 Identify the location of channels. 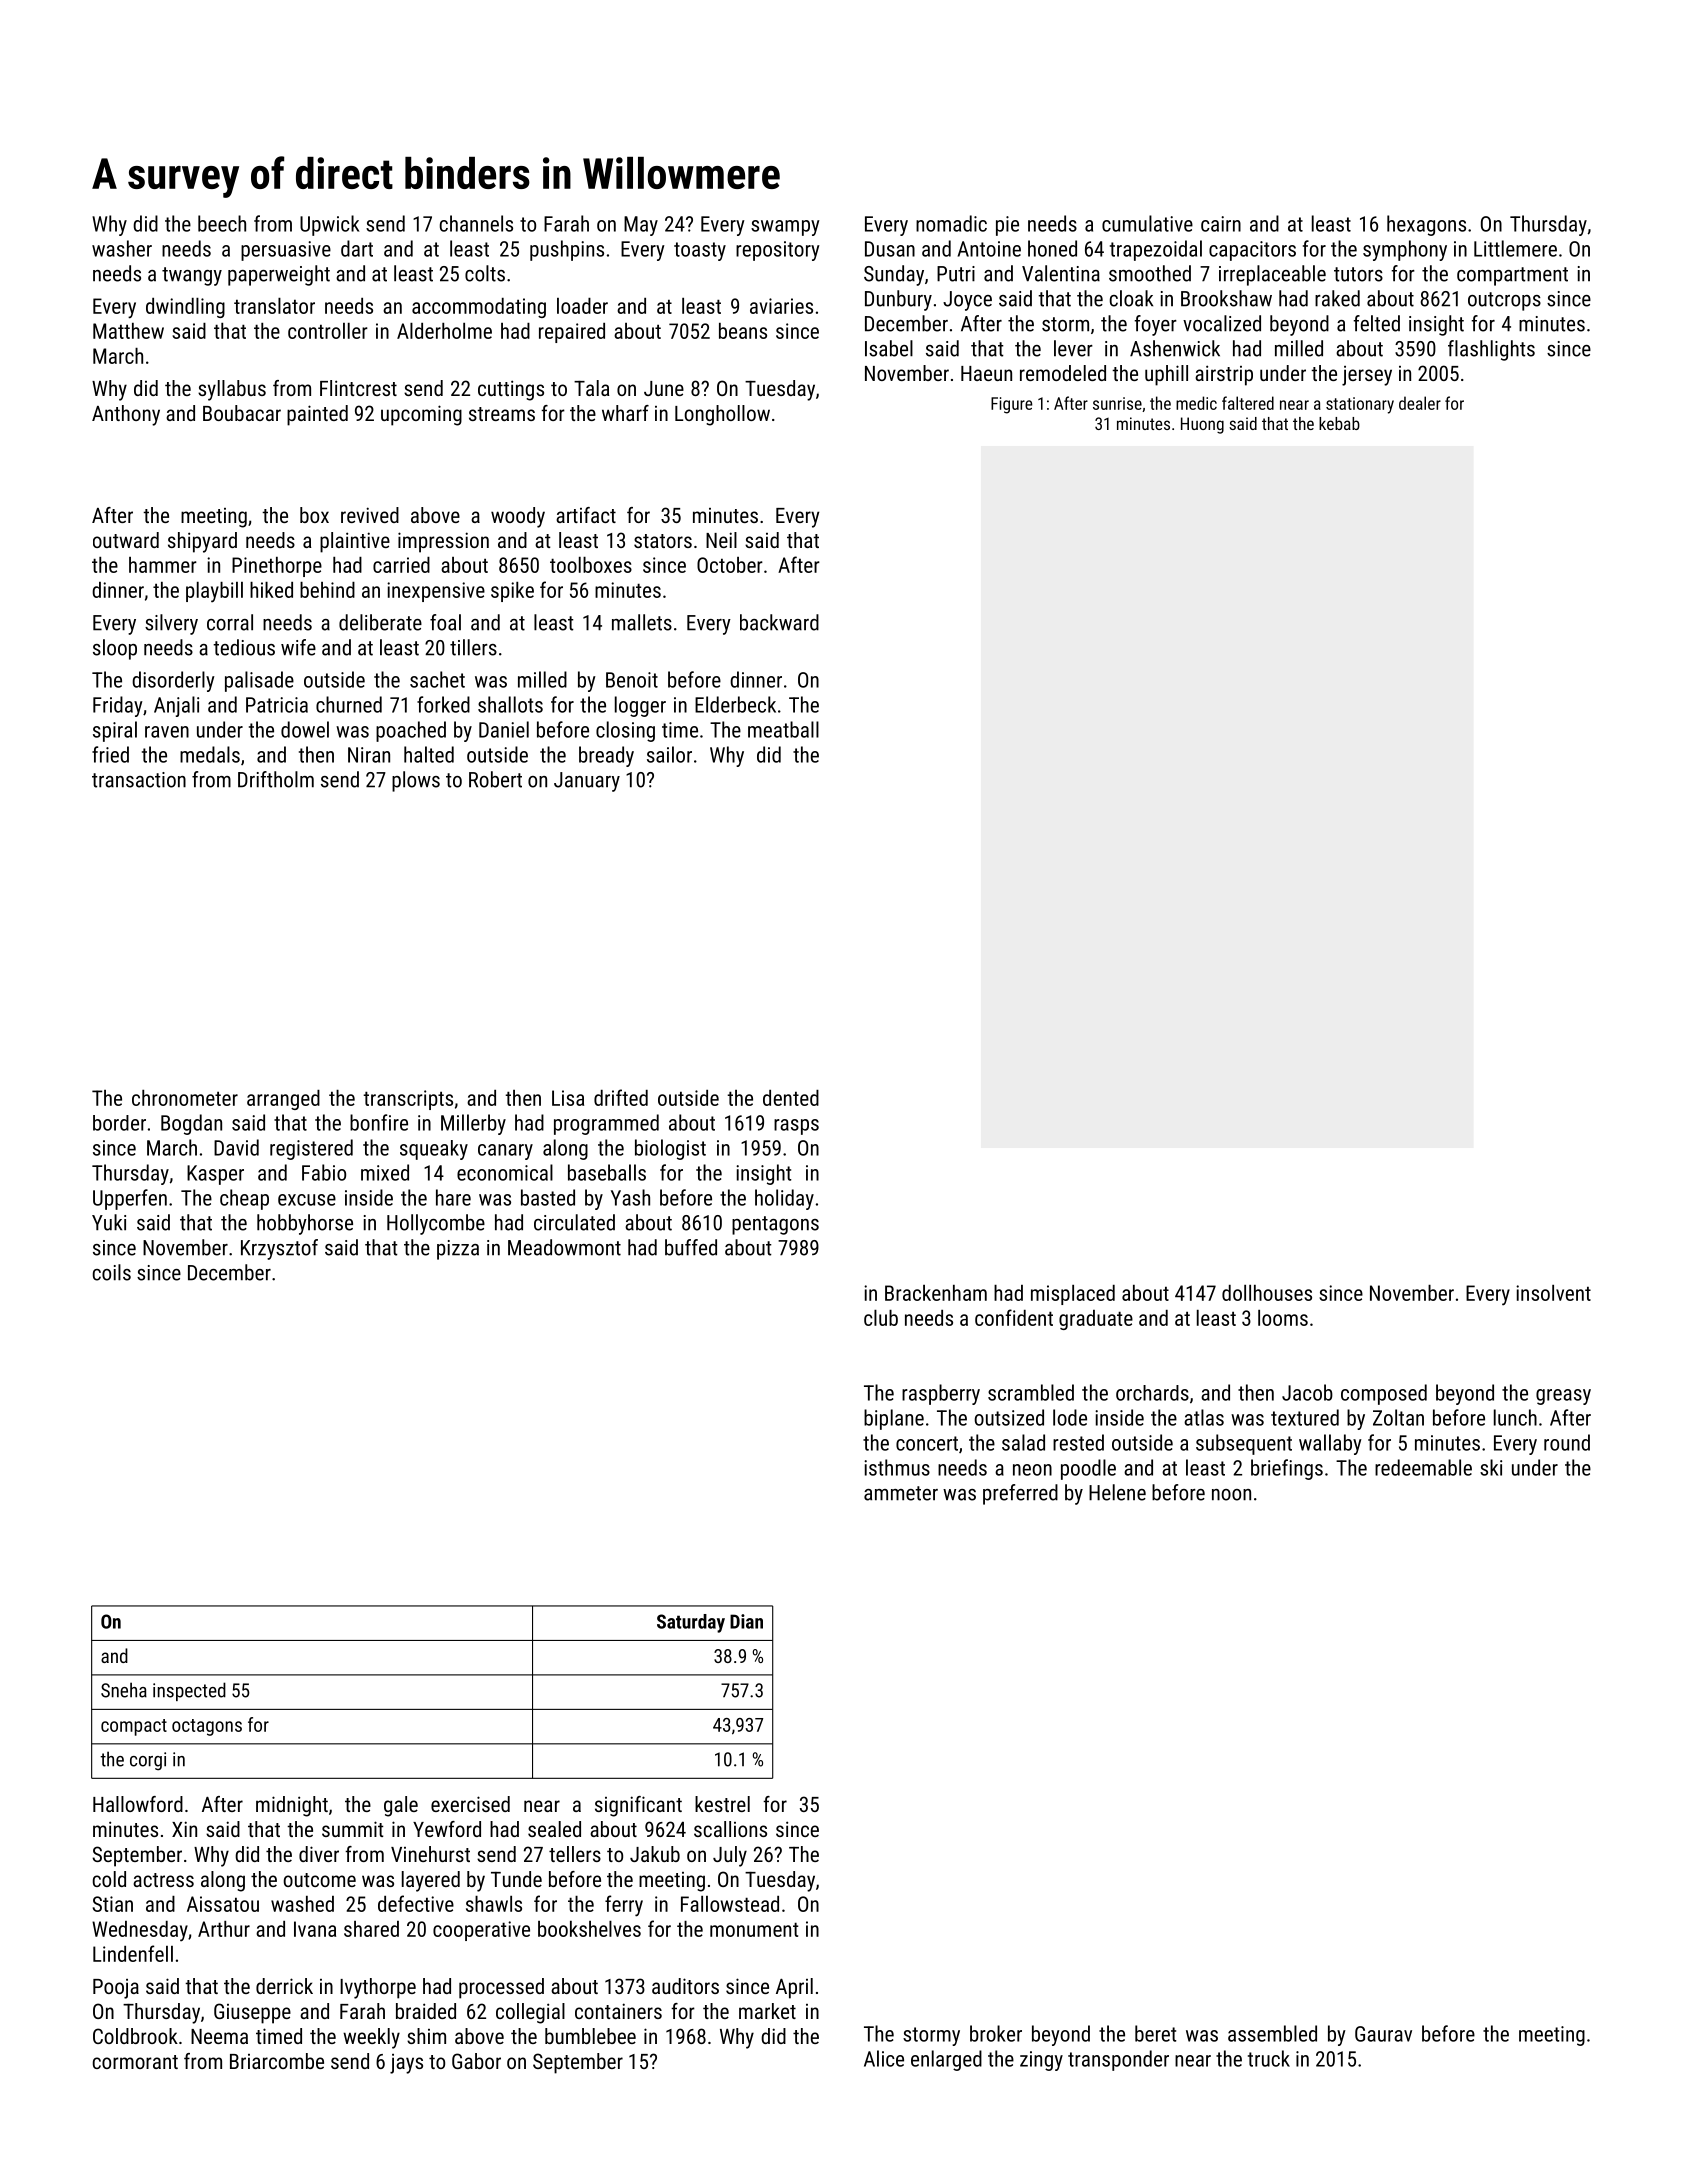
(476, 223).
